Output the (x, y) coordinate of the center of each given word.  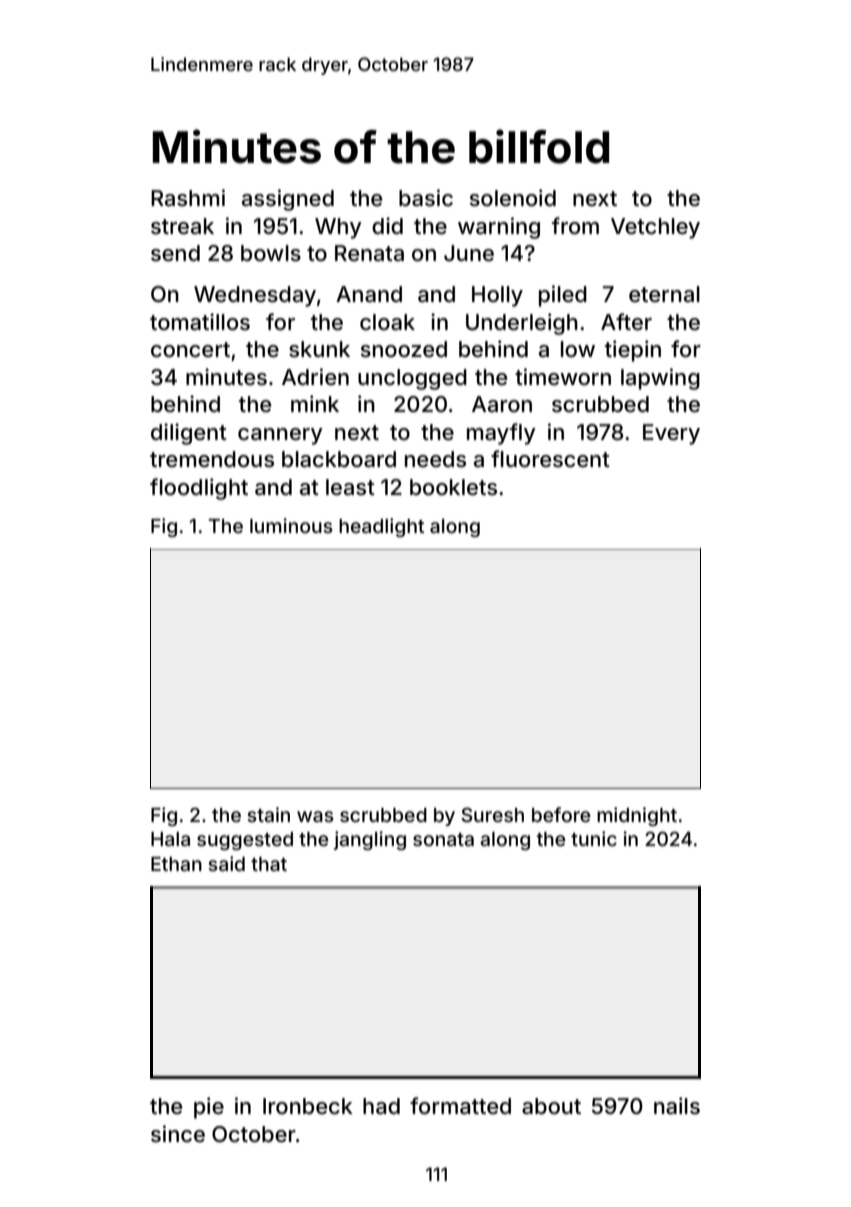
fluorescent (550, 459)
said (226, 863)
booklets (453, 487)
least (350, 487)
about (551, 1106)
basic (426, 198)
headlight (381, 527)
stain (268, 814)
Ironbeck (308, 1106)
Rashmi (188, 198)
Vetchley (655, 228)
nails (677, 1106)
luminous (291, 525)
